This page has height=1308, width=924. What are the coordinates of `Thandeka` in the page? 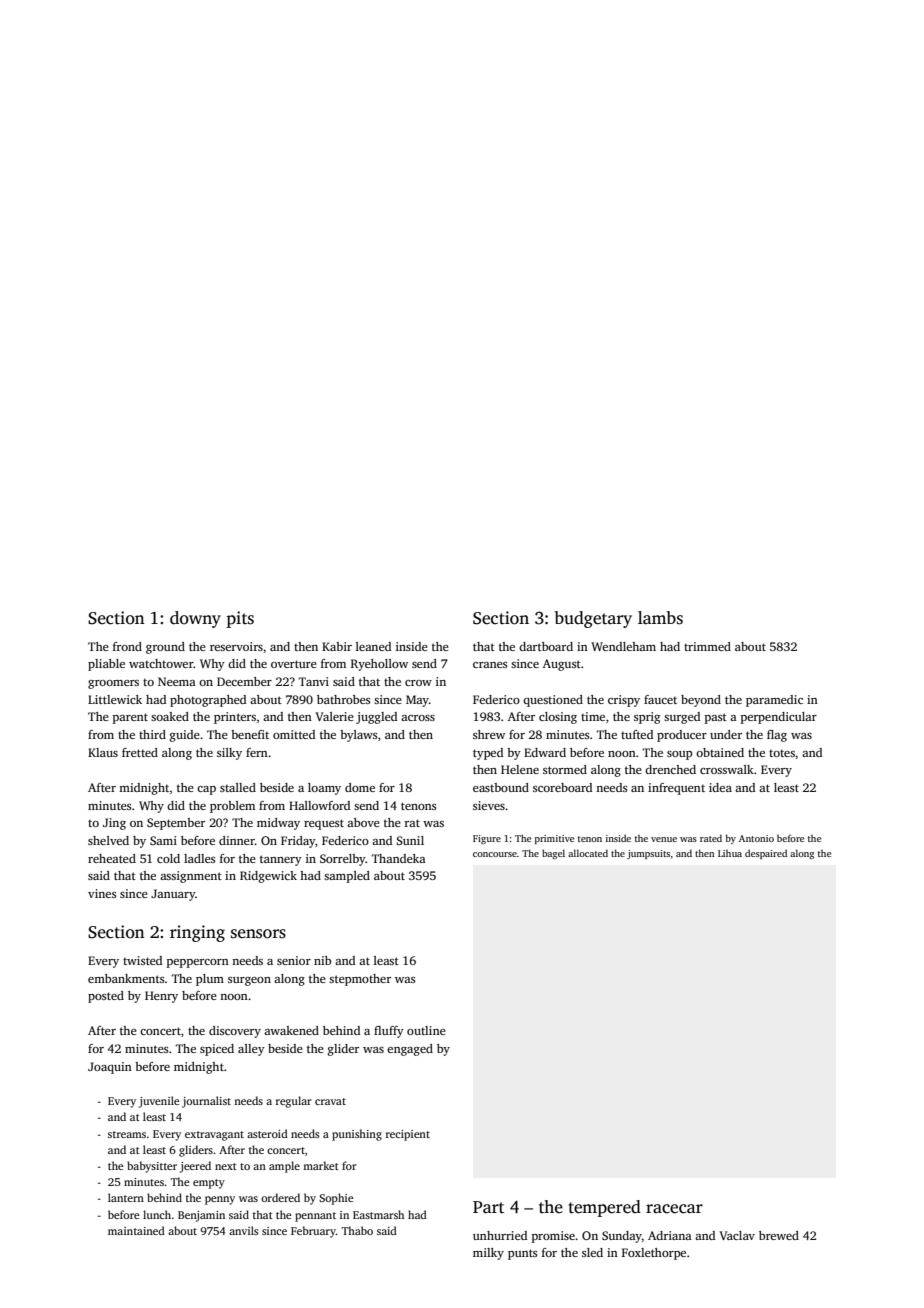 It's located at (399, 858).
